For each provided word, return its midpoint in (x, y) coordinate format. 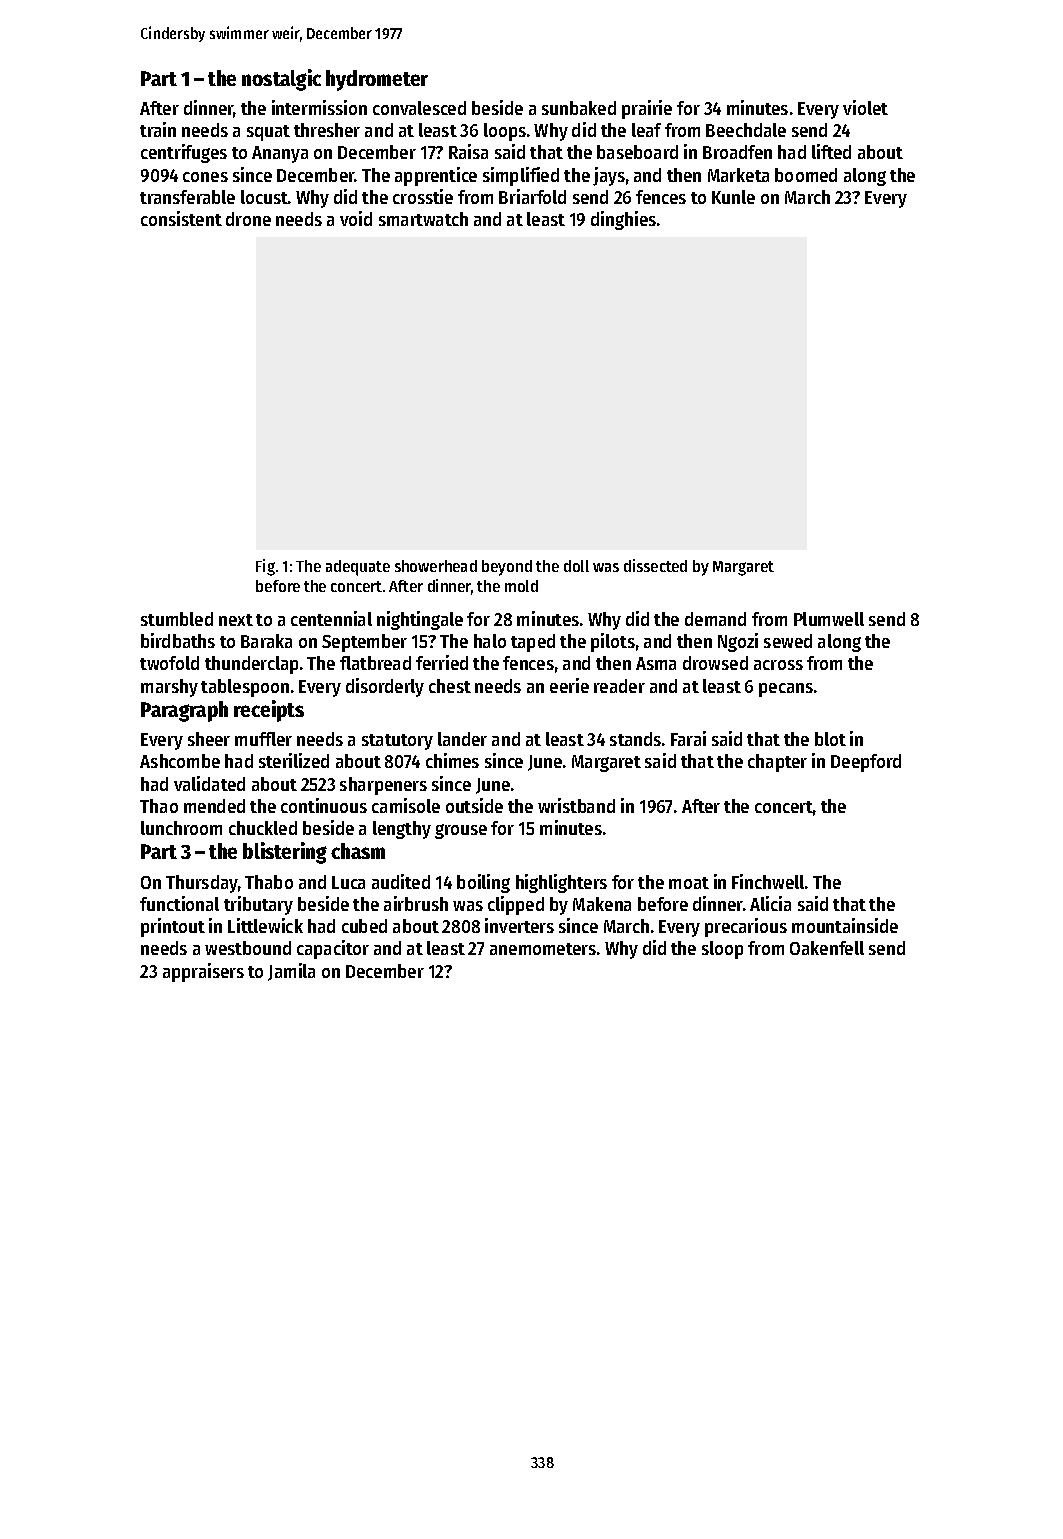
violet (865, 107)
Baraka (266, 641)
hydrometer (377, 80)
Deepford (866, 763)
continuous (324, 805)
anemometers (543, 949)
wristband (576, 805)
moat (689, 883)
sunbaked (579, 108)
